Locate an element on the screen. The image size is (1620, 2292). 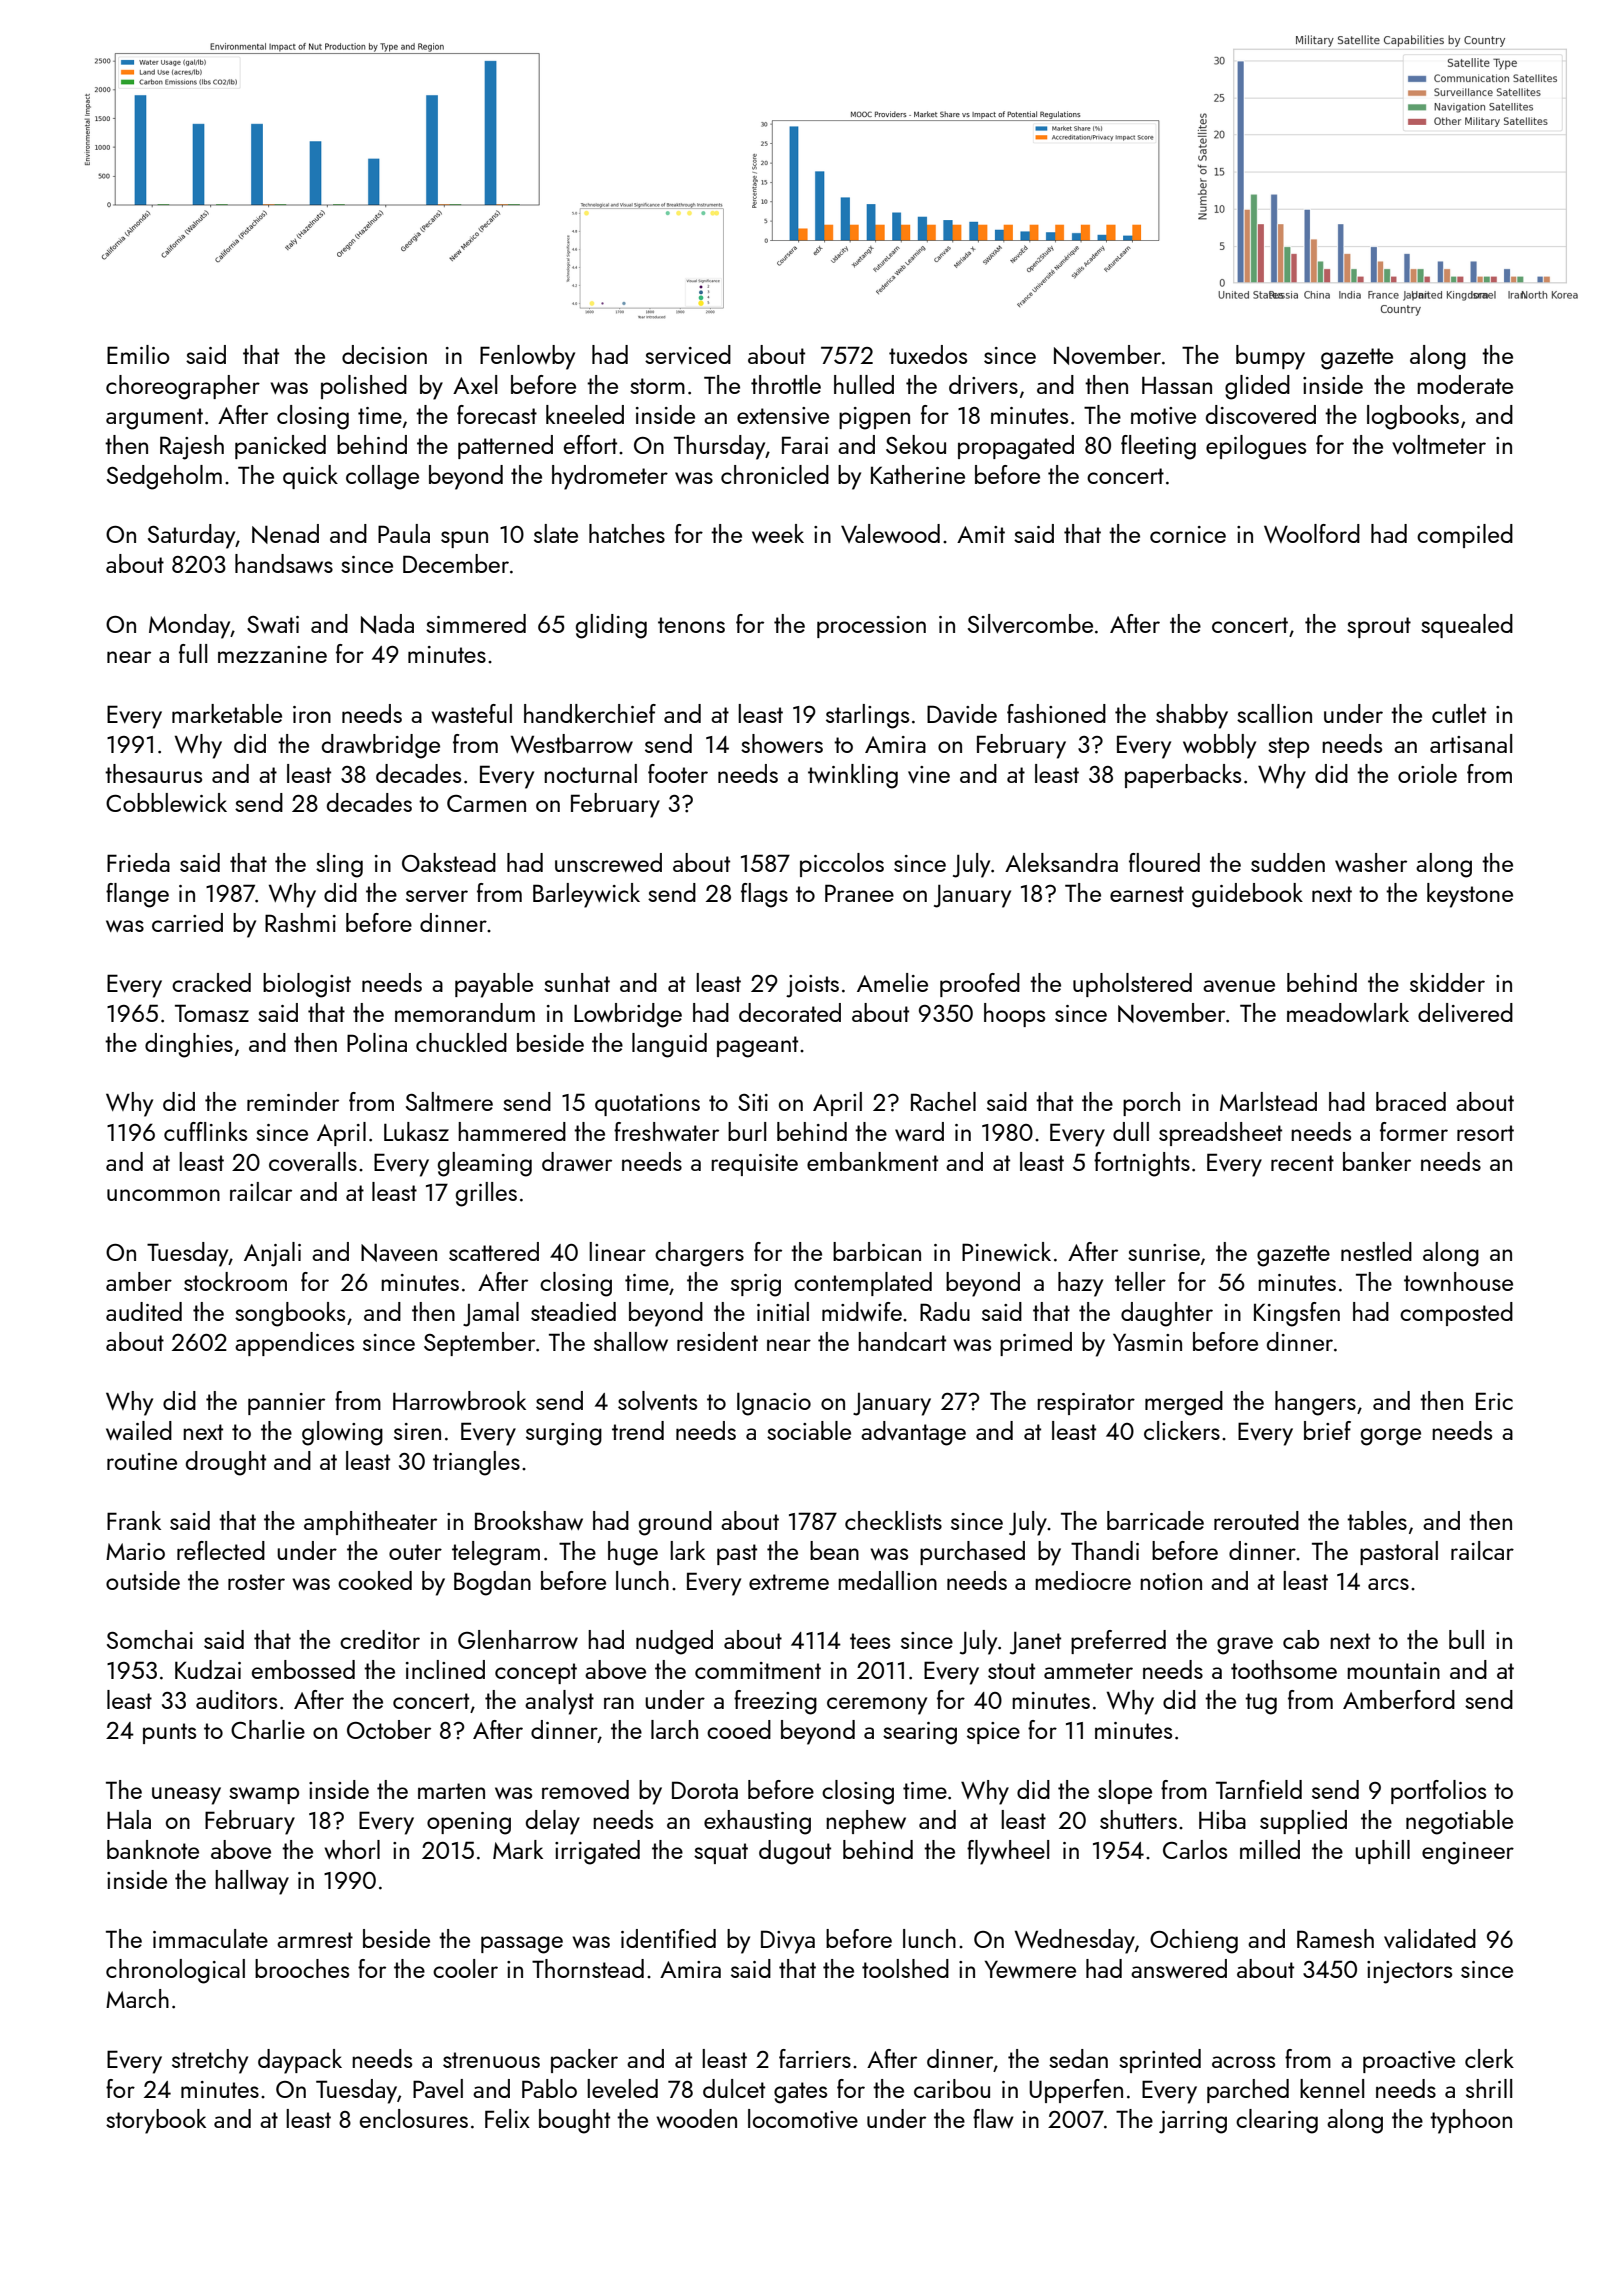
roster is located at coordinates (256, 1582).
